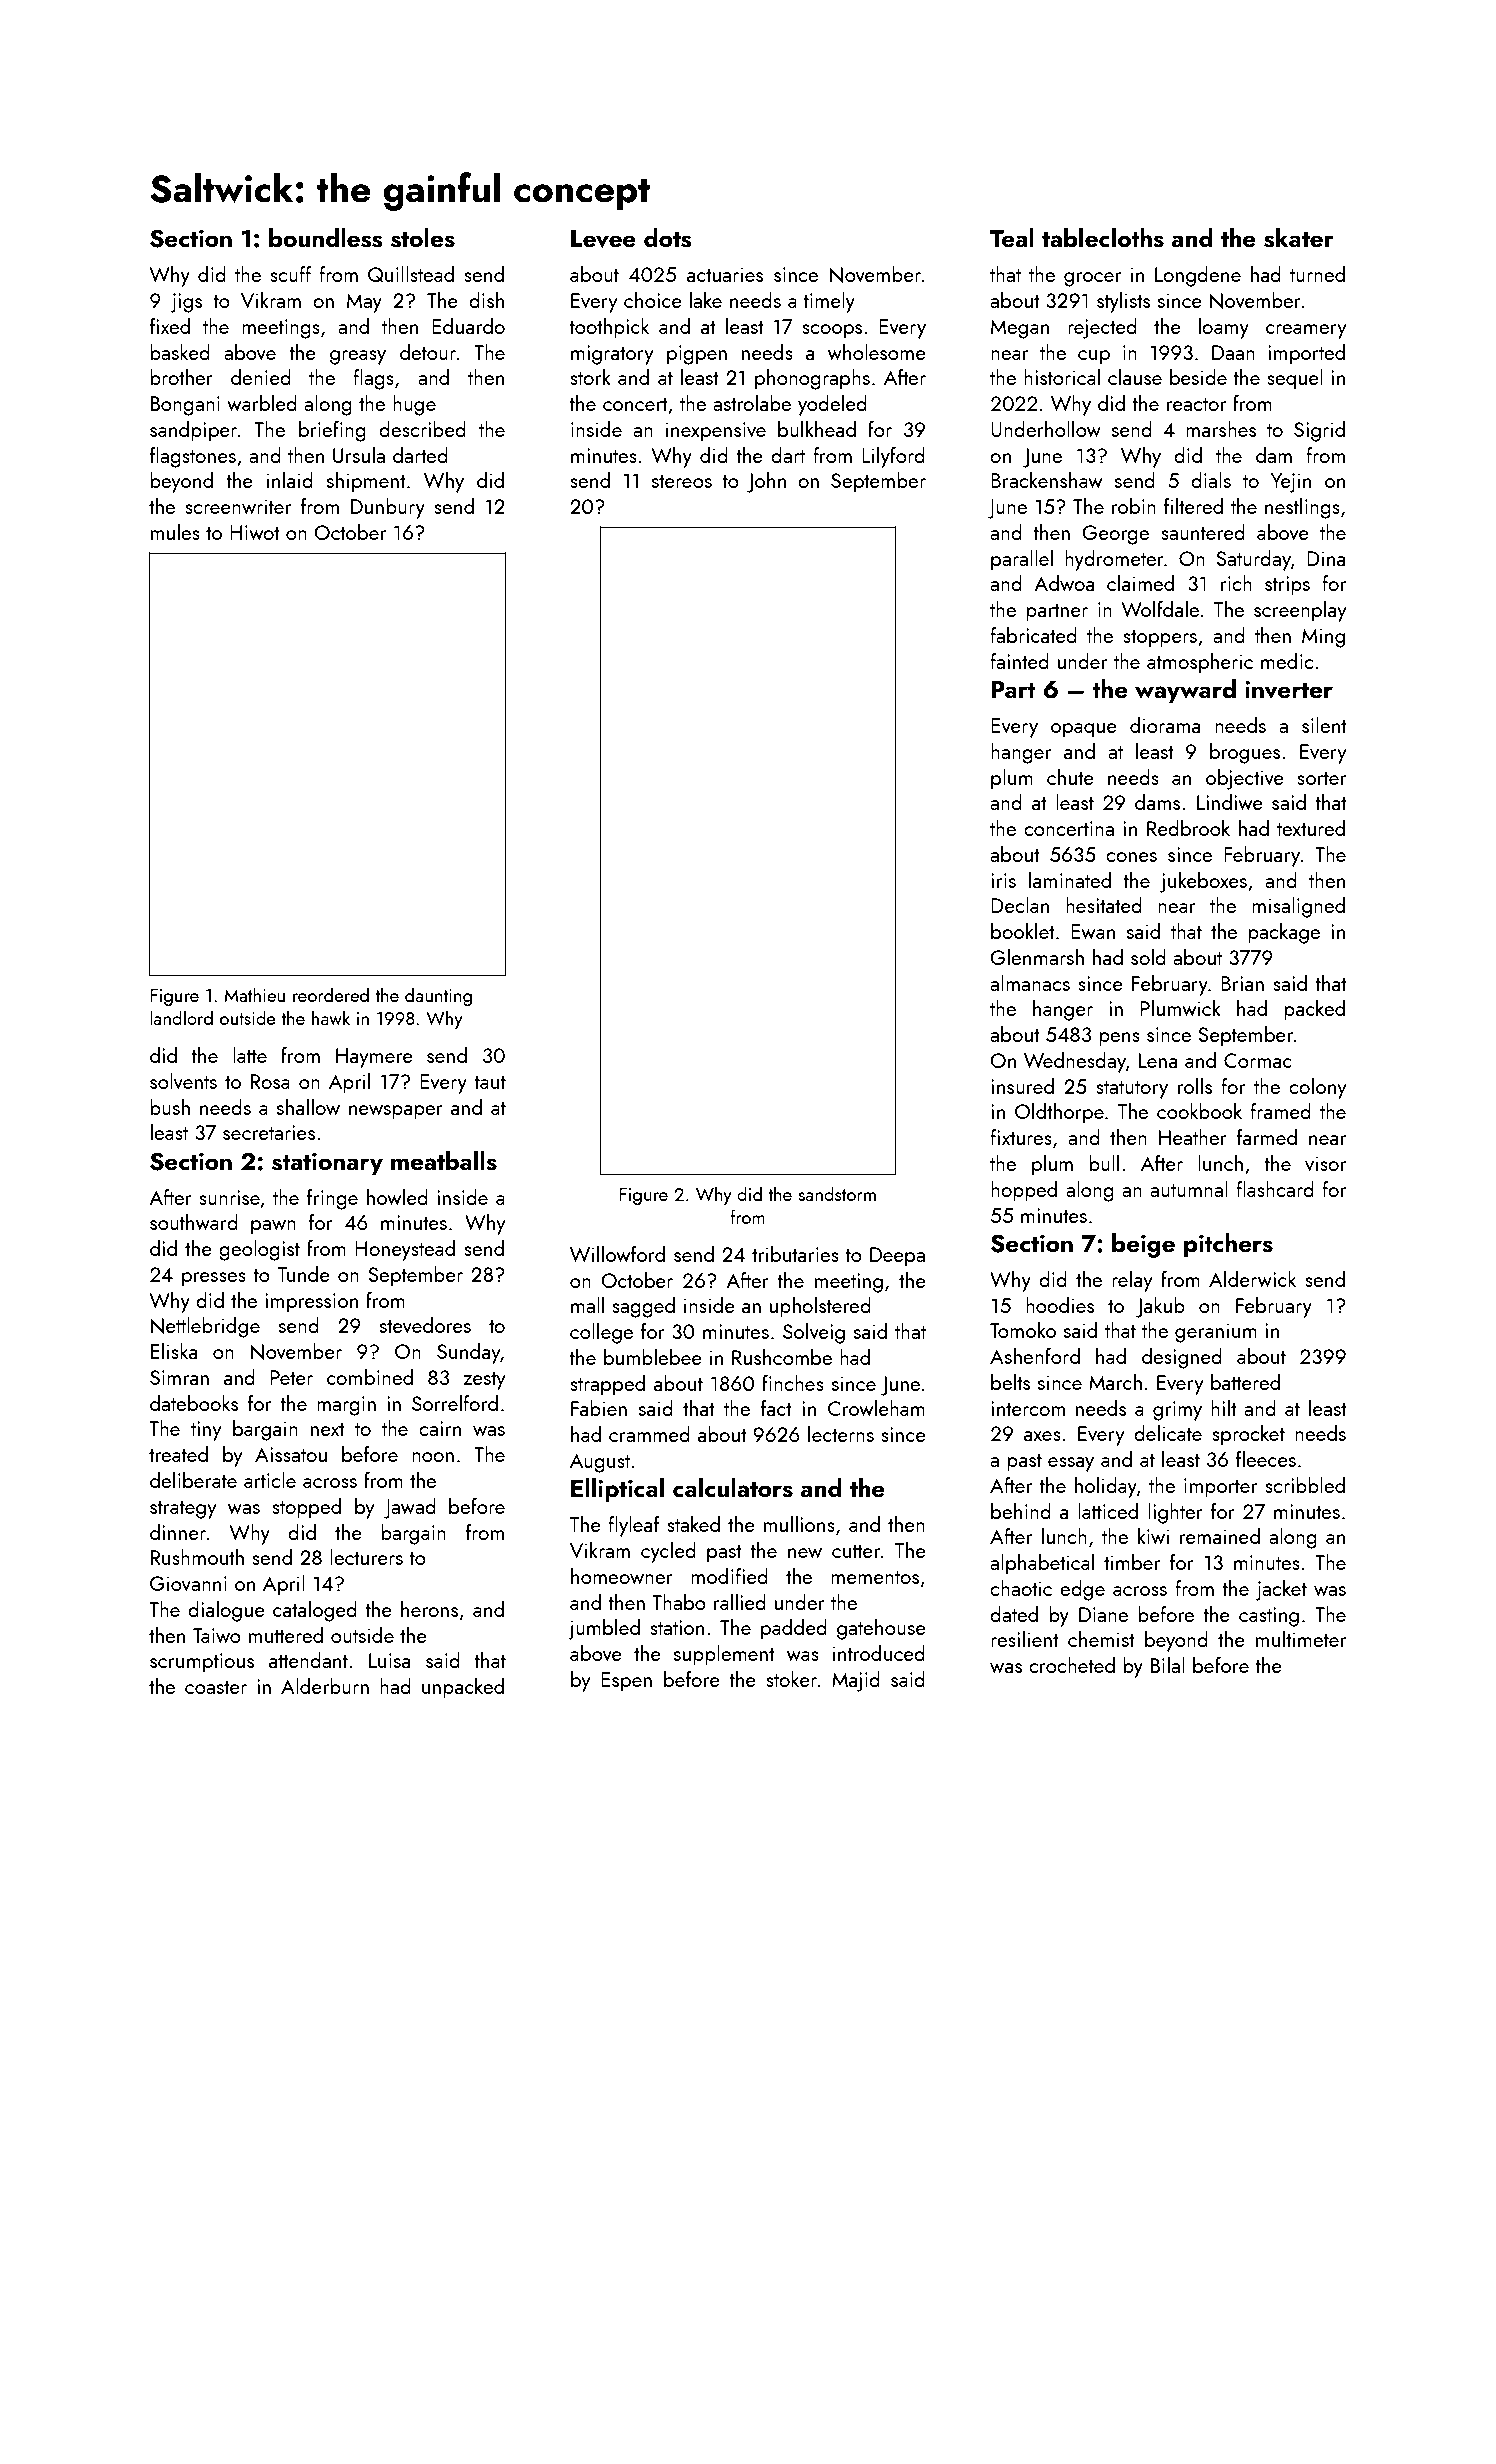 The height and width of the image is (2464, 1496). What do you see at coordinates (425, 1325) in the image?
I see `stevedores` at bounding box center [425, 1325].
